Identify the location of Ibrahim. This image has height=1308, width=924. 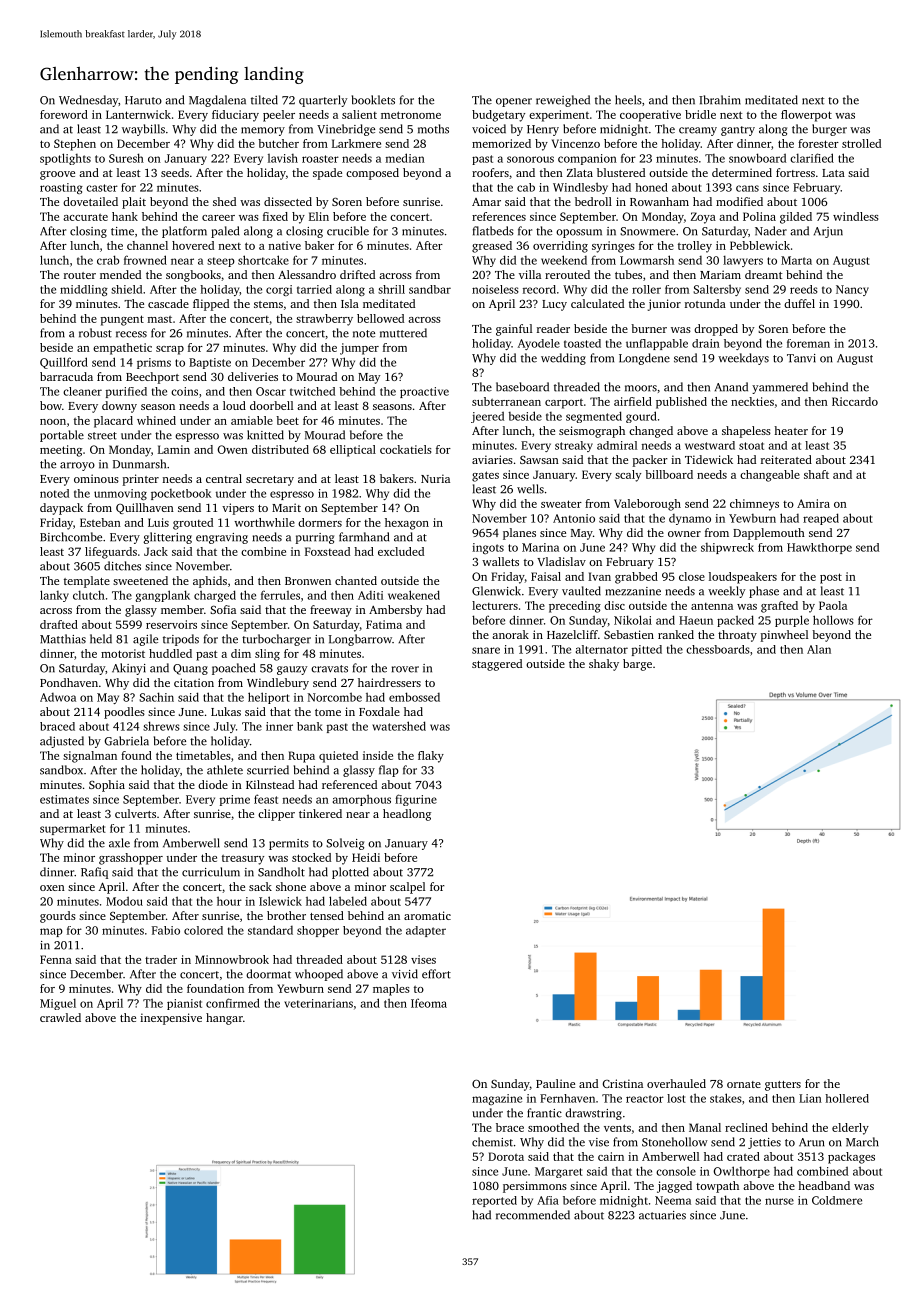
(720, 100).
